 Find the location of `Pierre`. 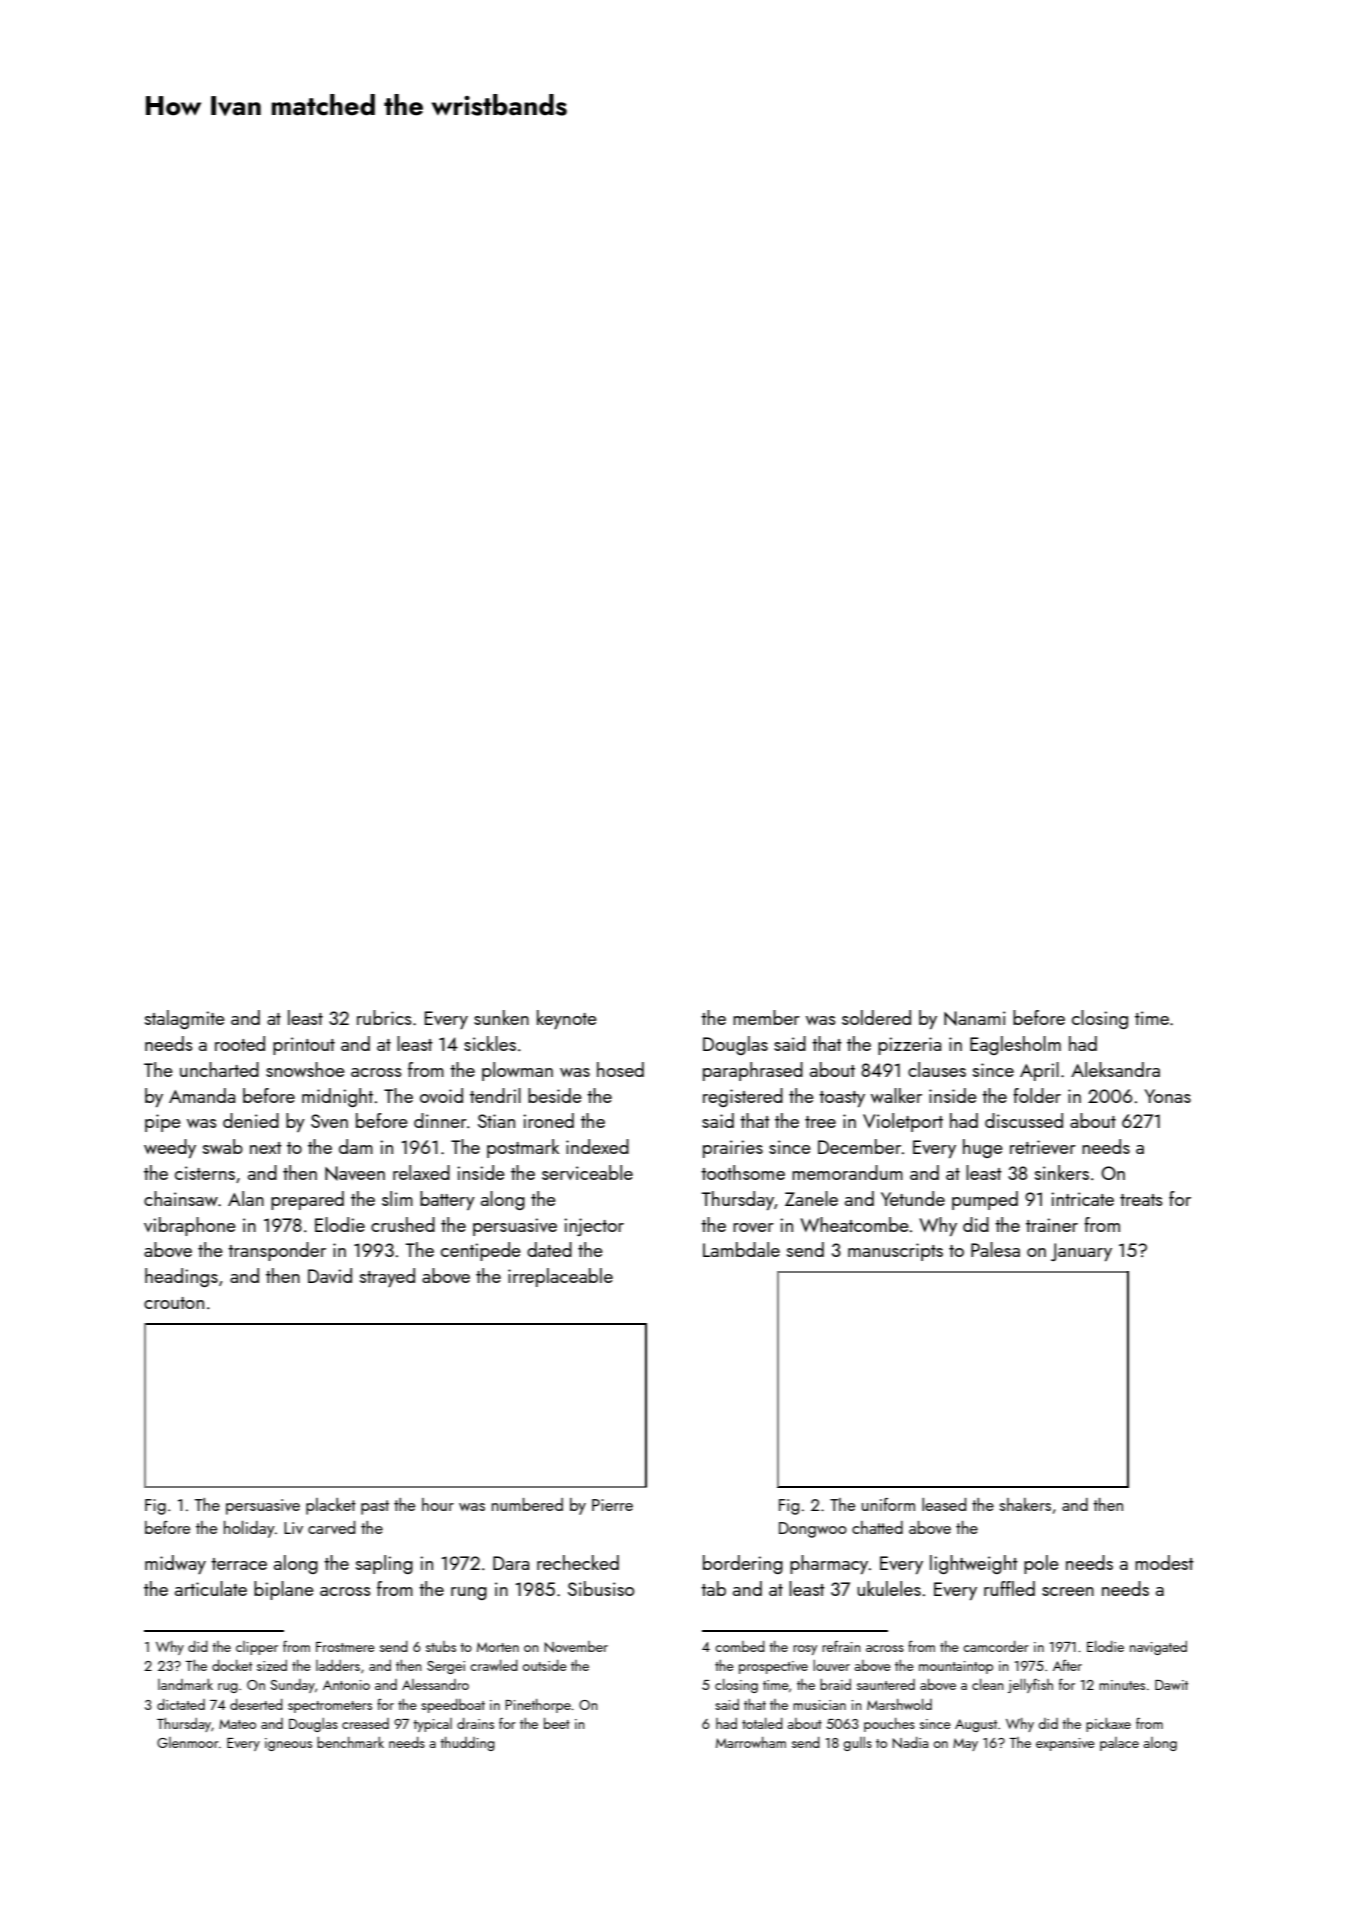

Pierre is located at coordinates (612, 1505).
